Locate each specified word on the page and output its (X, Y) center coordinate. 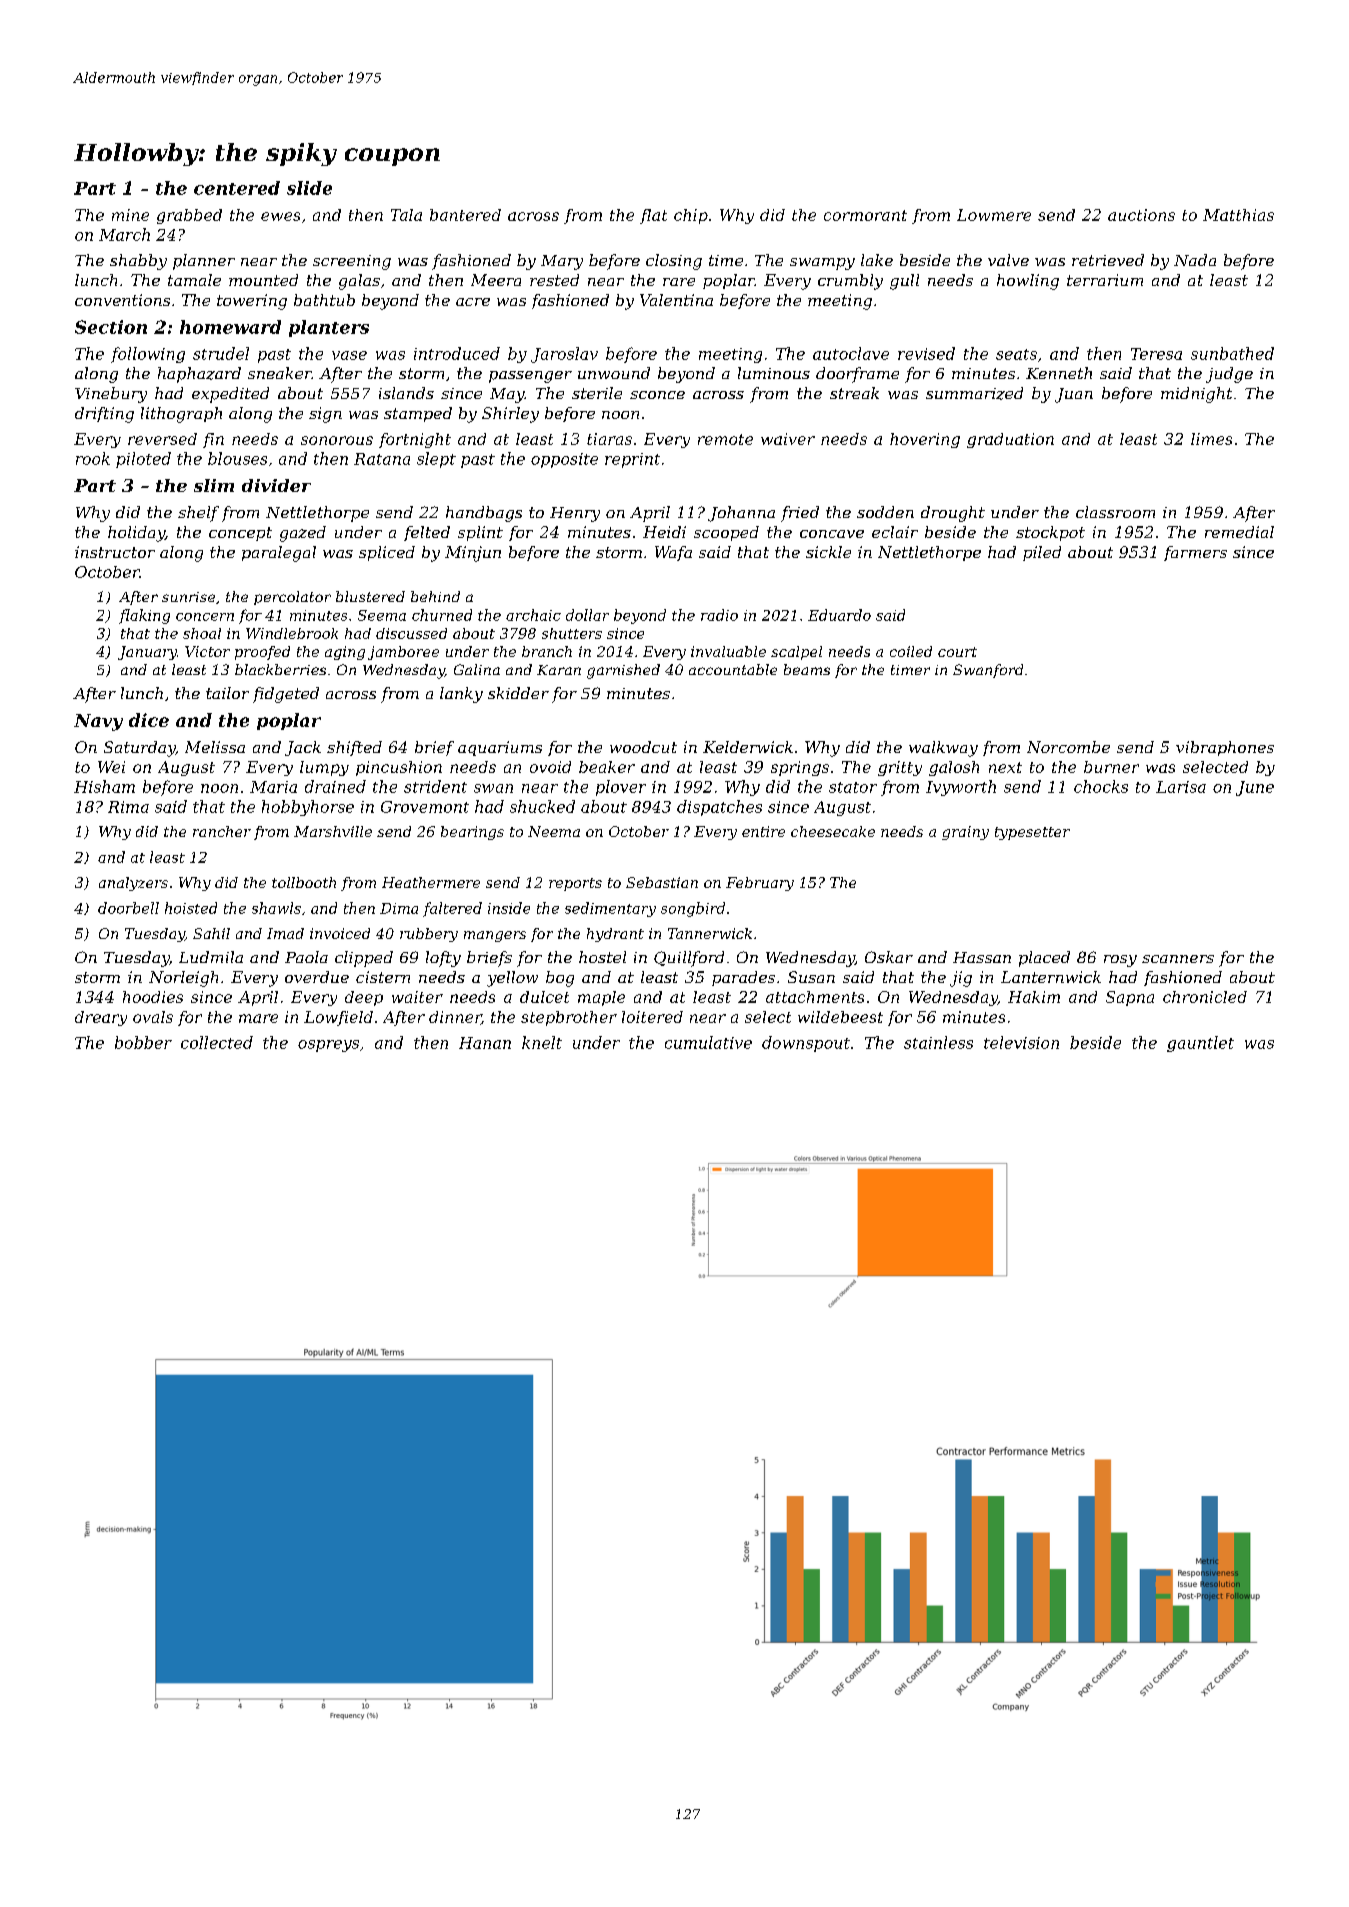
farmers (1195, 553)
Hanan (485, 1043)
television (1021, 1042)
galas (359, 282)
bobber (143, 1042)
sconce (657, 395)
